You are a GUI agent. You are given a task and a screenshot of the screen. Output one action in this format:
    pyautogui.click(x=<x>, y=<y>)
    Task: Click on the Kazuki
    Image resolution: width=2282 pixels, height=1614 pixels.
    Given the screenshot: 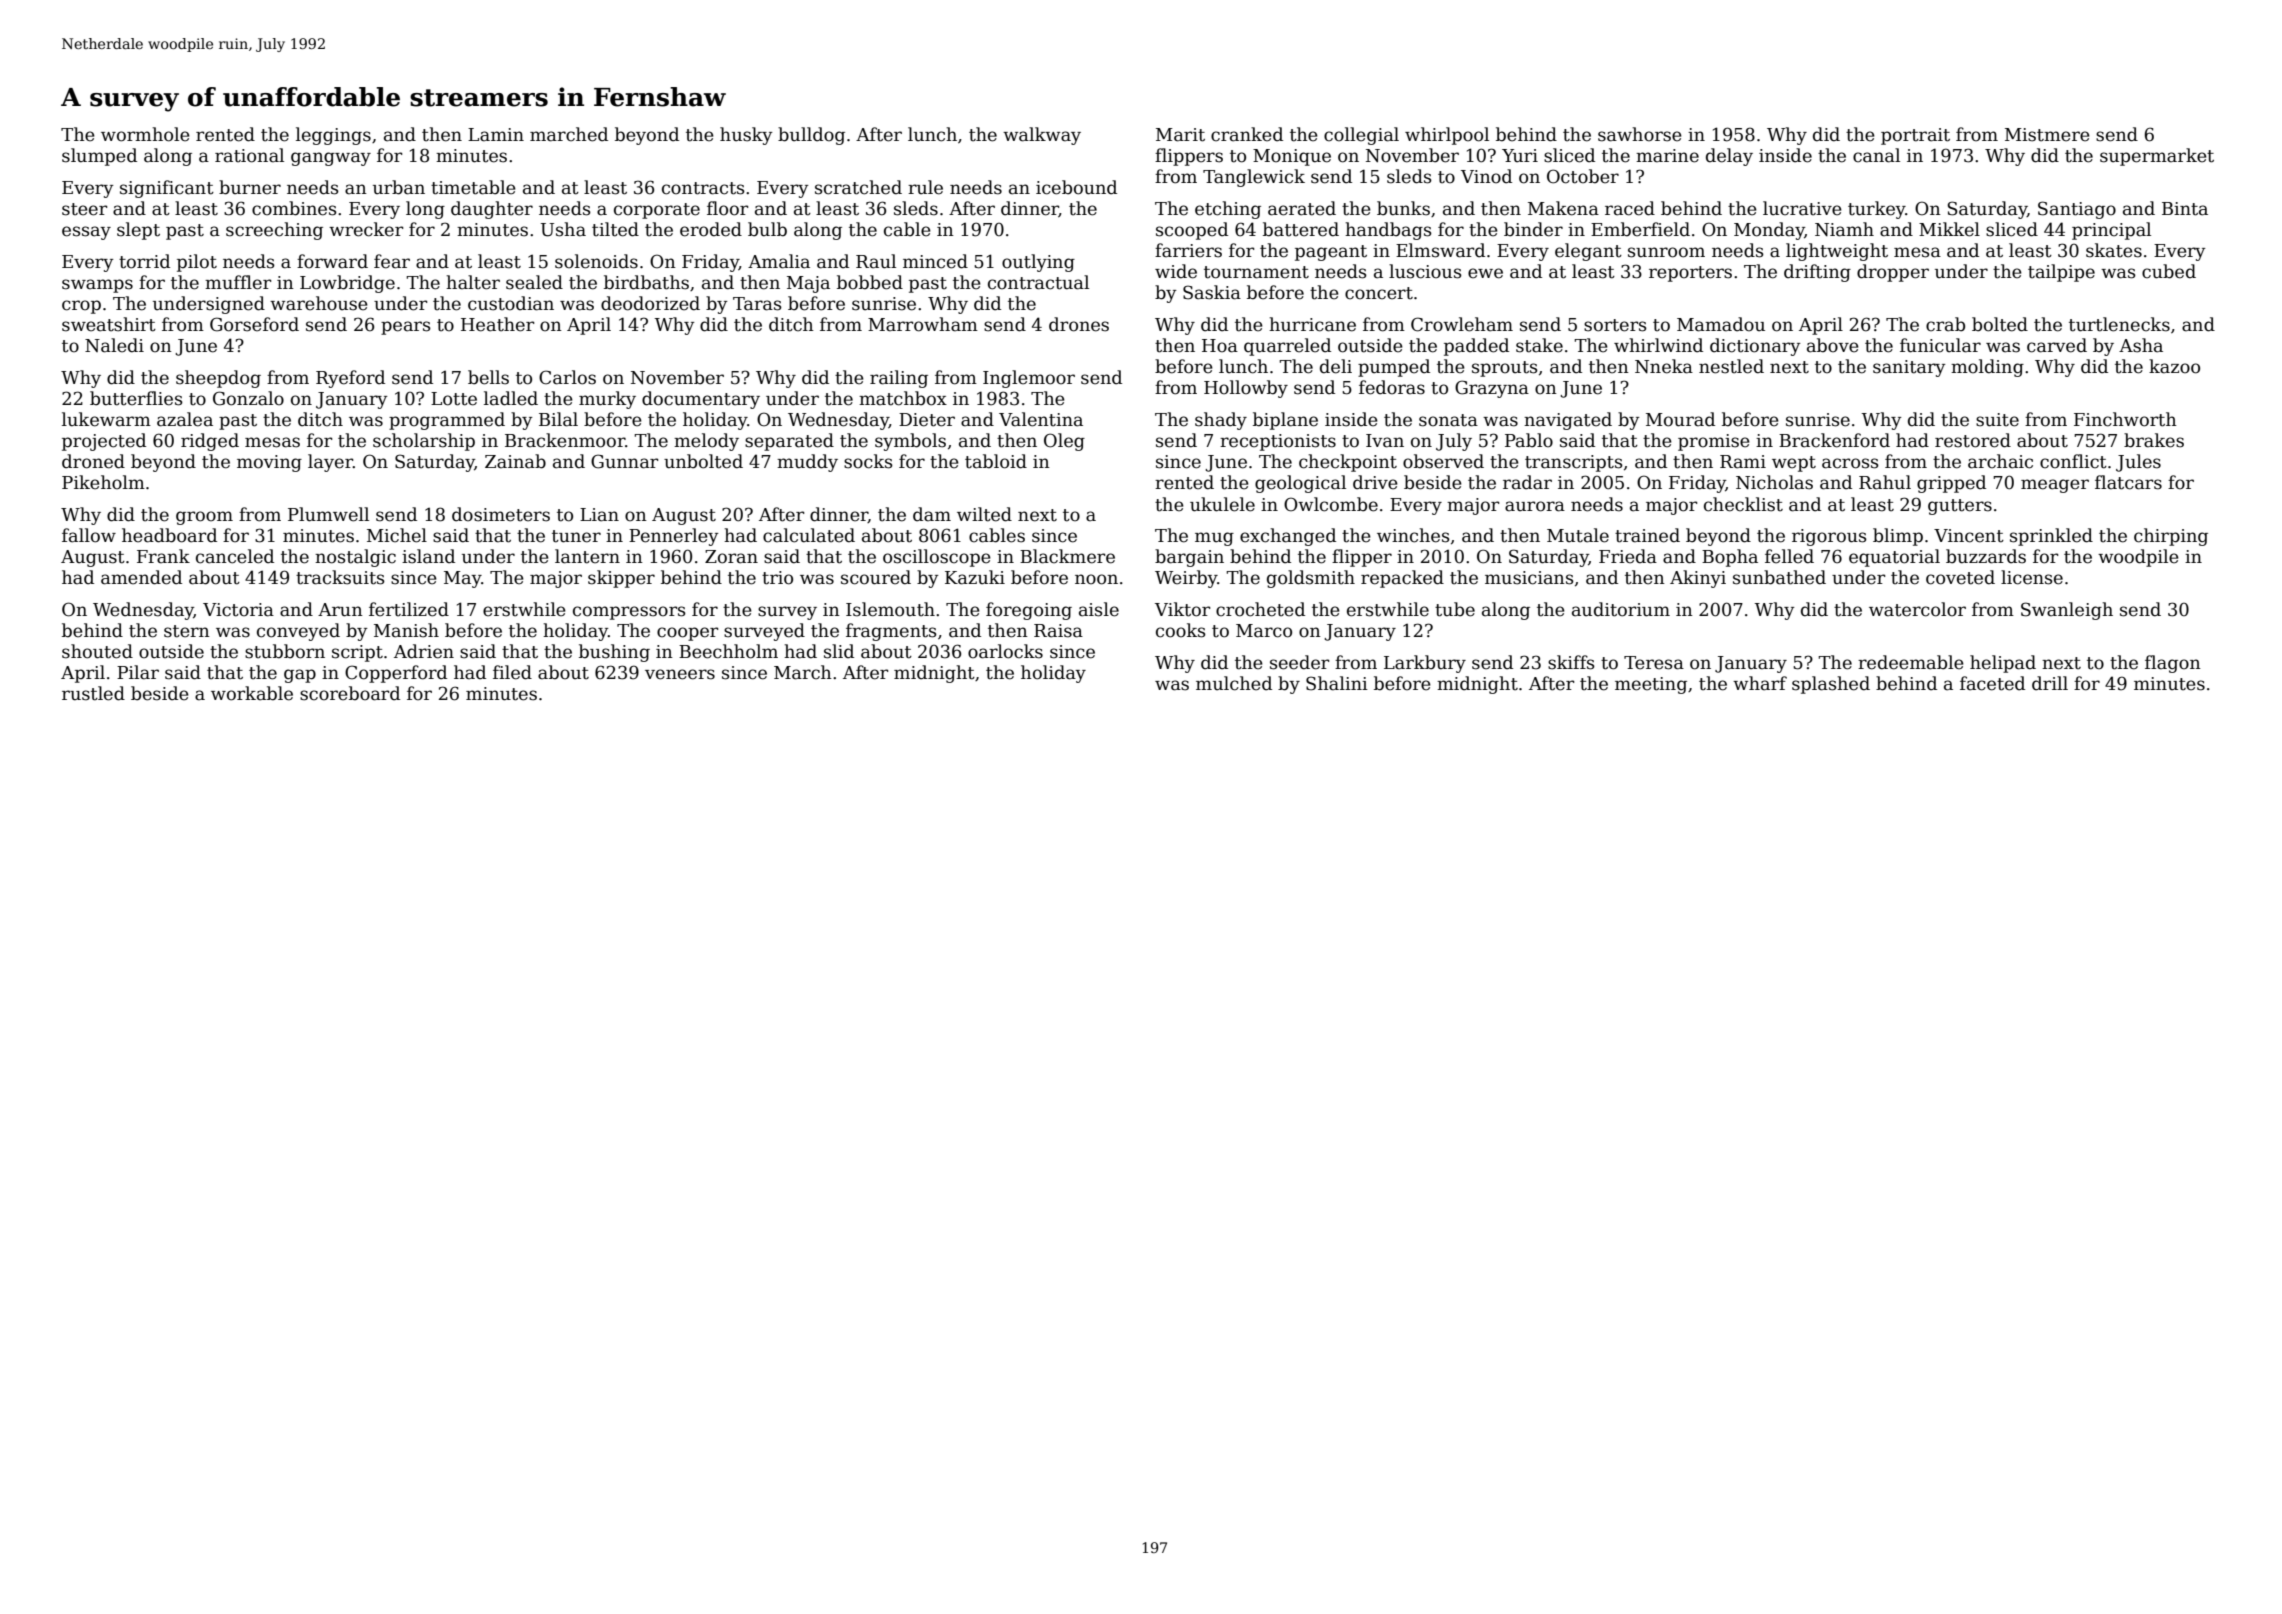 What is the action you would take?
    pyautogui.click(x=975, y=577)
